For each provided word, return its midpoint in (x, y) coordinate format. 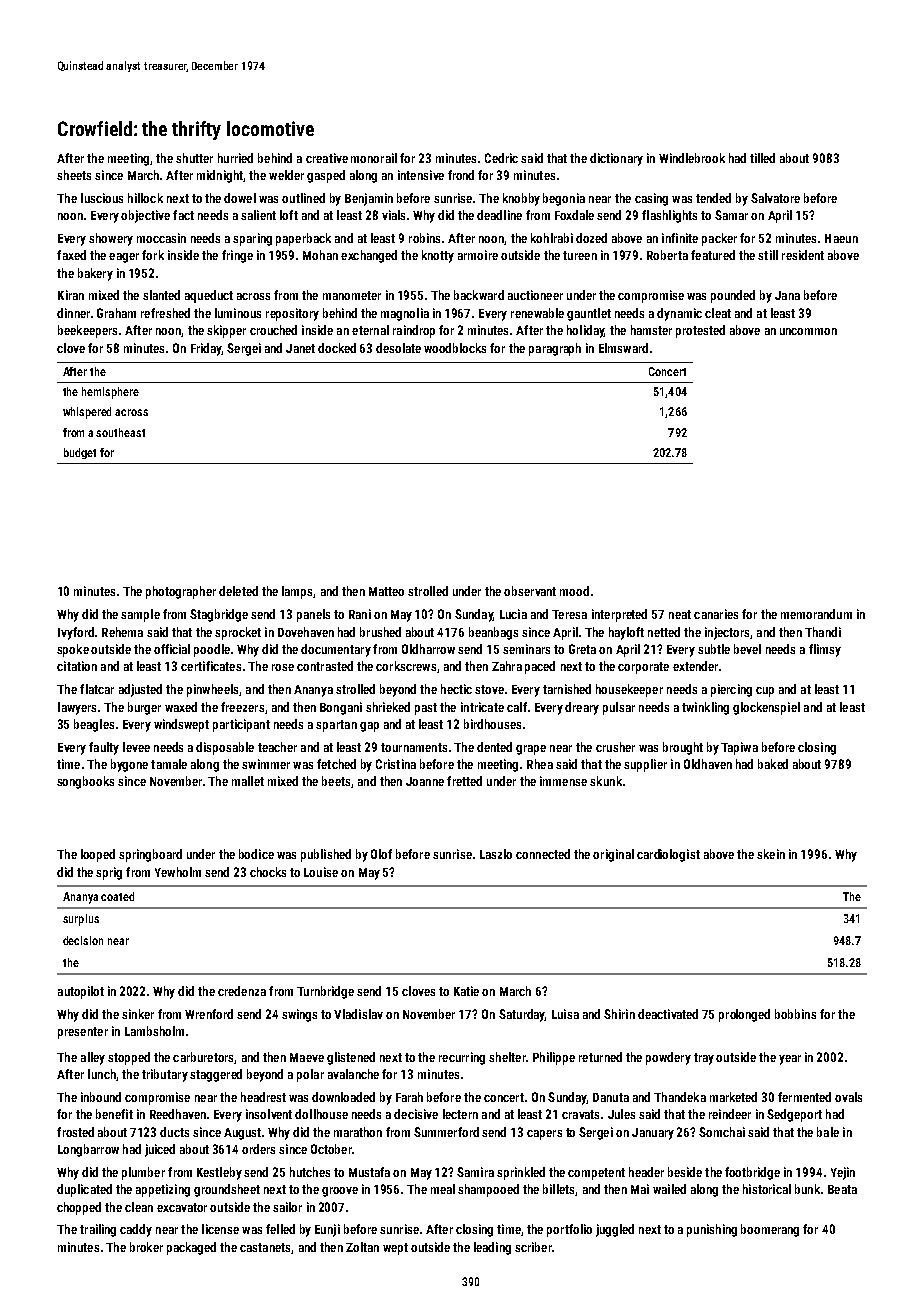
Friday (206, 349)
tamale (169, 764)
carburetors (203, 1057)
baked (773, 764)
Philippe (554, 1058)
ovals (848, 1097)
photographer (181, 592)
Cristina (396, 764)
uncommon (808, 331)
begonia (564, 199)
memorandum (816, 614)
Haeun (841, 238)
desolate (398, 348)
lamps (297, 592)
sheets (74, 175)
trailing (98, 1230)
